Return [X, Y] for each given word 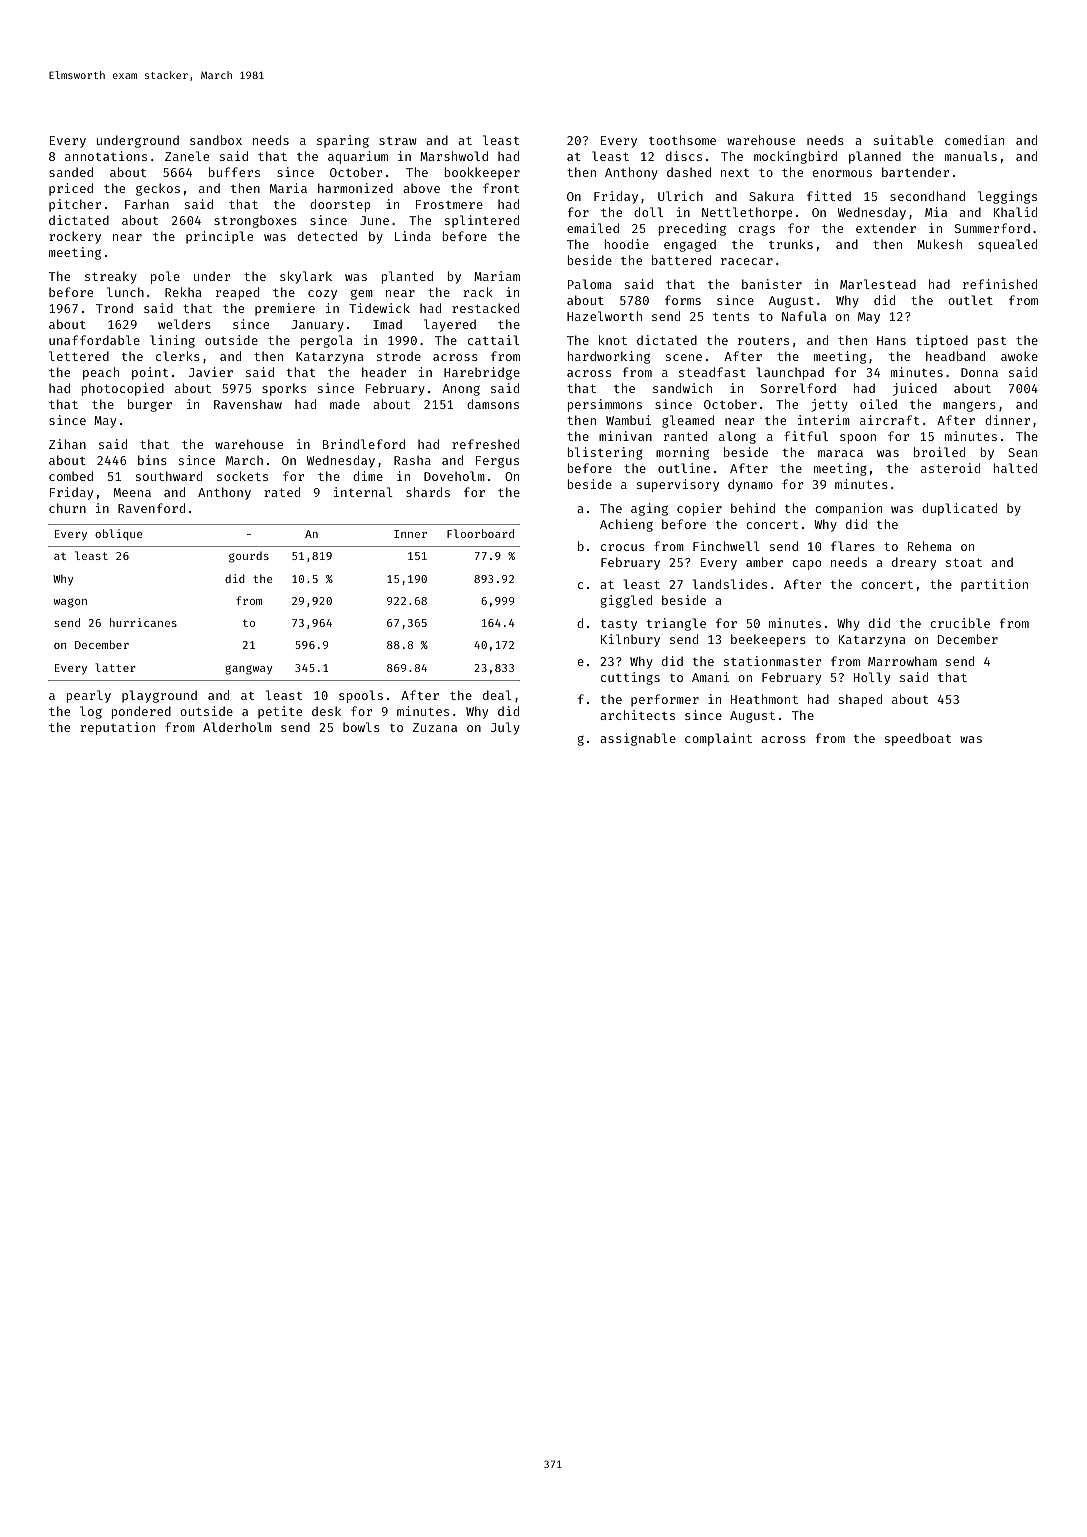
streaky [111, 277]
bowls [361, 727]
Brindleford [364, 444]
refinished [1000, 284]
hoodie [627, 244]
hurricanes [143, 622]
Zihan [67, 444]
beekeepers [768, 640]
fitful [806, 436]
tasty [619, 625]
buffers [234, 172]
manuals [971, 156]
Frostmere [449, 204]
